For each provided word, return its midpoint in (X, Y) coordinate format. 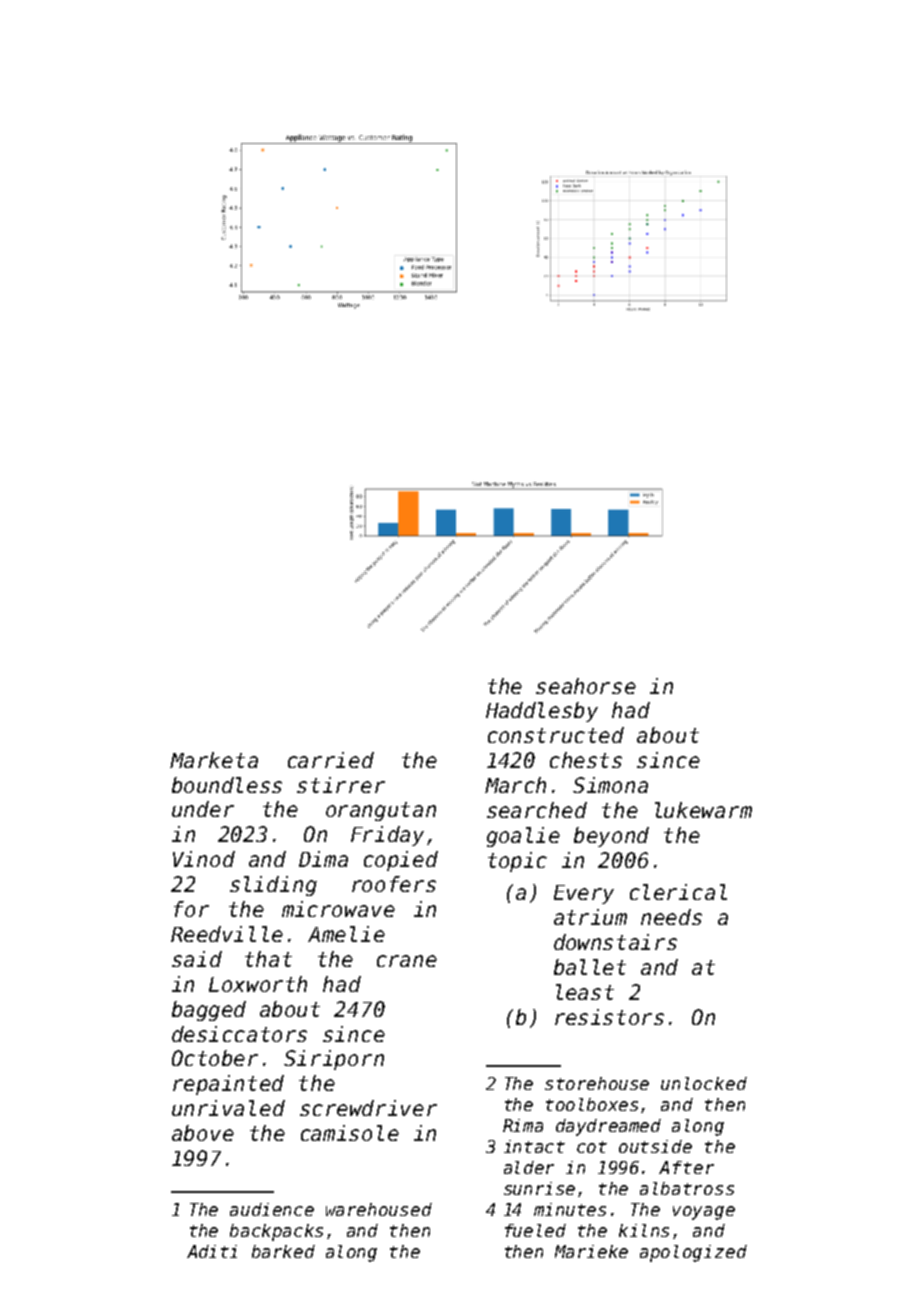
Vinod (204, 859)
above (203, 1133)
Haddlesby (542, 712)
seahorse (586, 686)
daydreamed (608, 1127)
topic (517, 862)
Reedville (227, 934)
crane (407, 961)
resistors (609, 1017)
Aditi (212, 1251)
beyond (611, 837)
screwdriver (368, 1108)
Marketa (214, 760)
